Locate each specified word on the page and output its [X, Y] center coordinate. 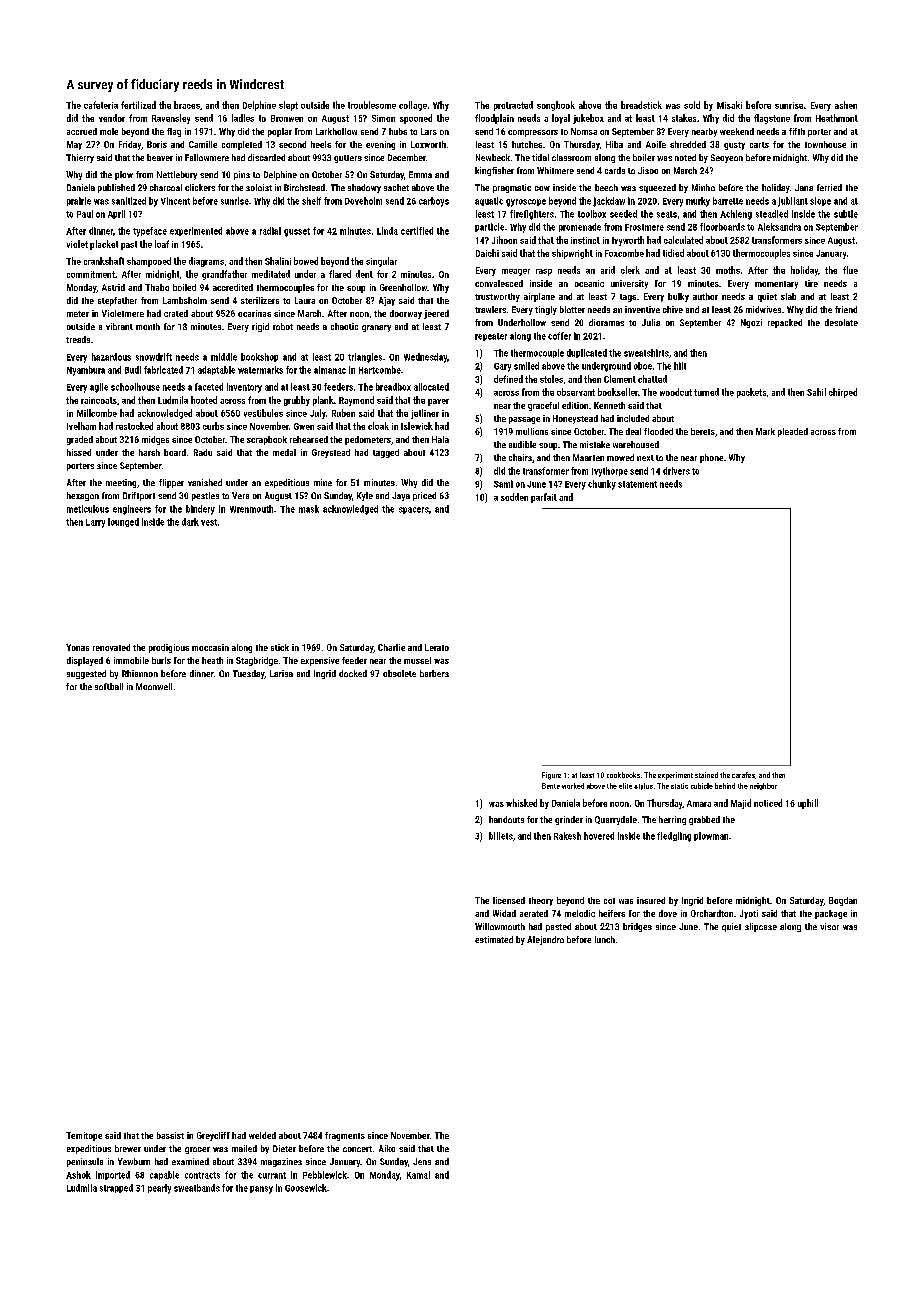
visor [829, 926]
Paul [85, 214]
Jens [422, 1161]
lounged [123, 522]
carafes [743, 775]
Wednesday [425, 358]
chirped [843, 393]
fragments [345, 1136]
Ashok [78, 1175]
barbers [434, 673]
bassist [170, 1135]
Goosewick [306, 1188]
